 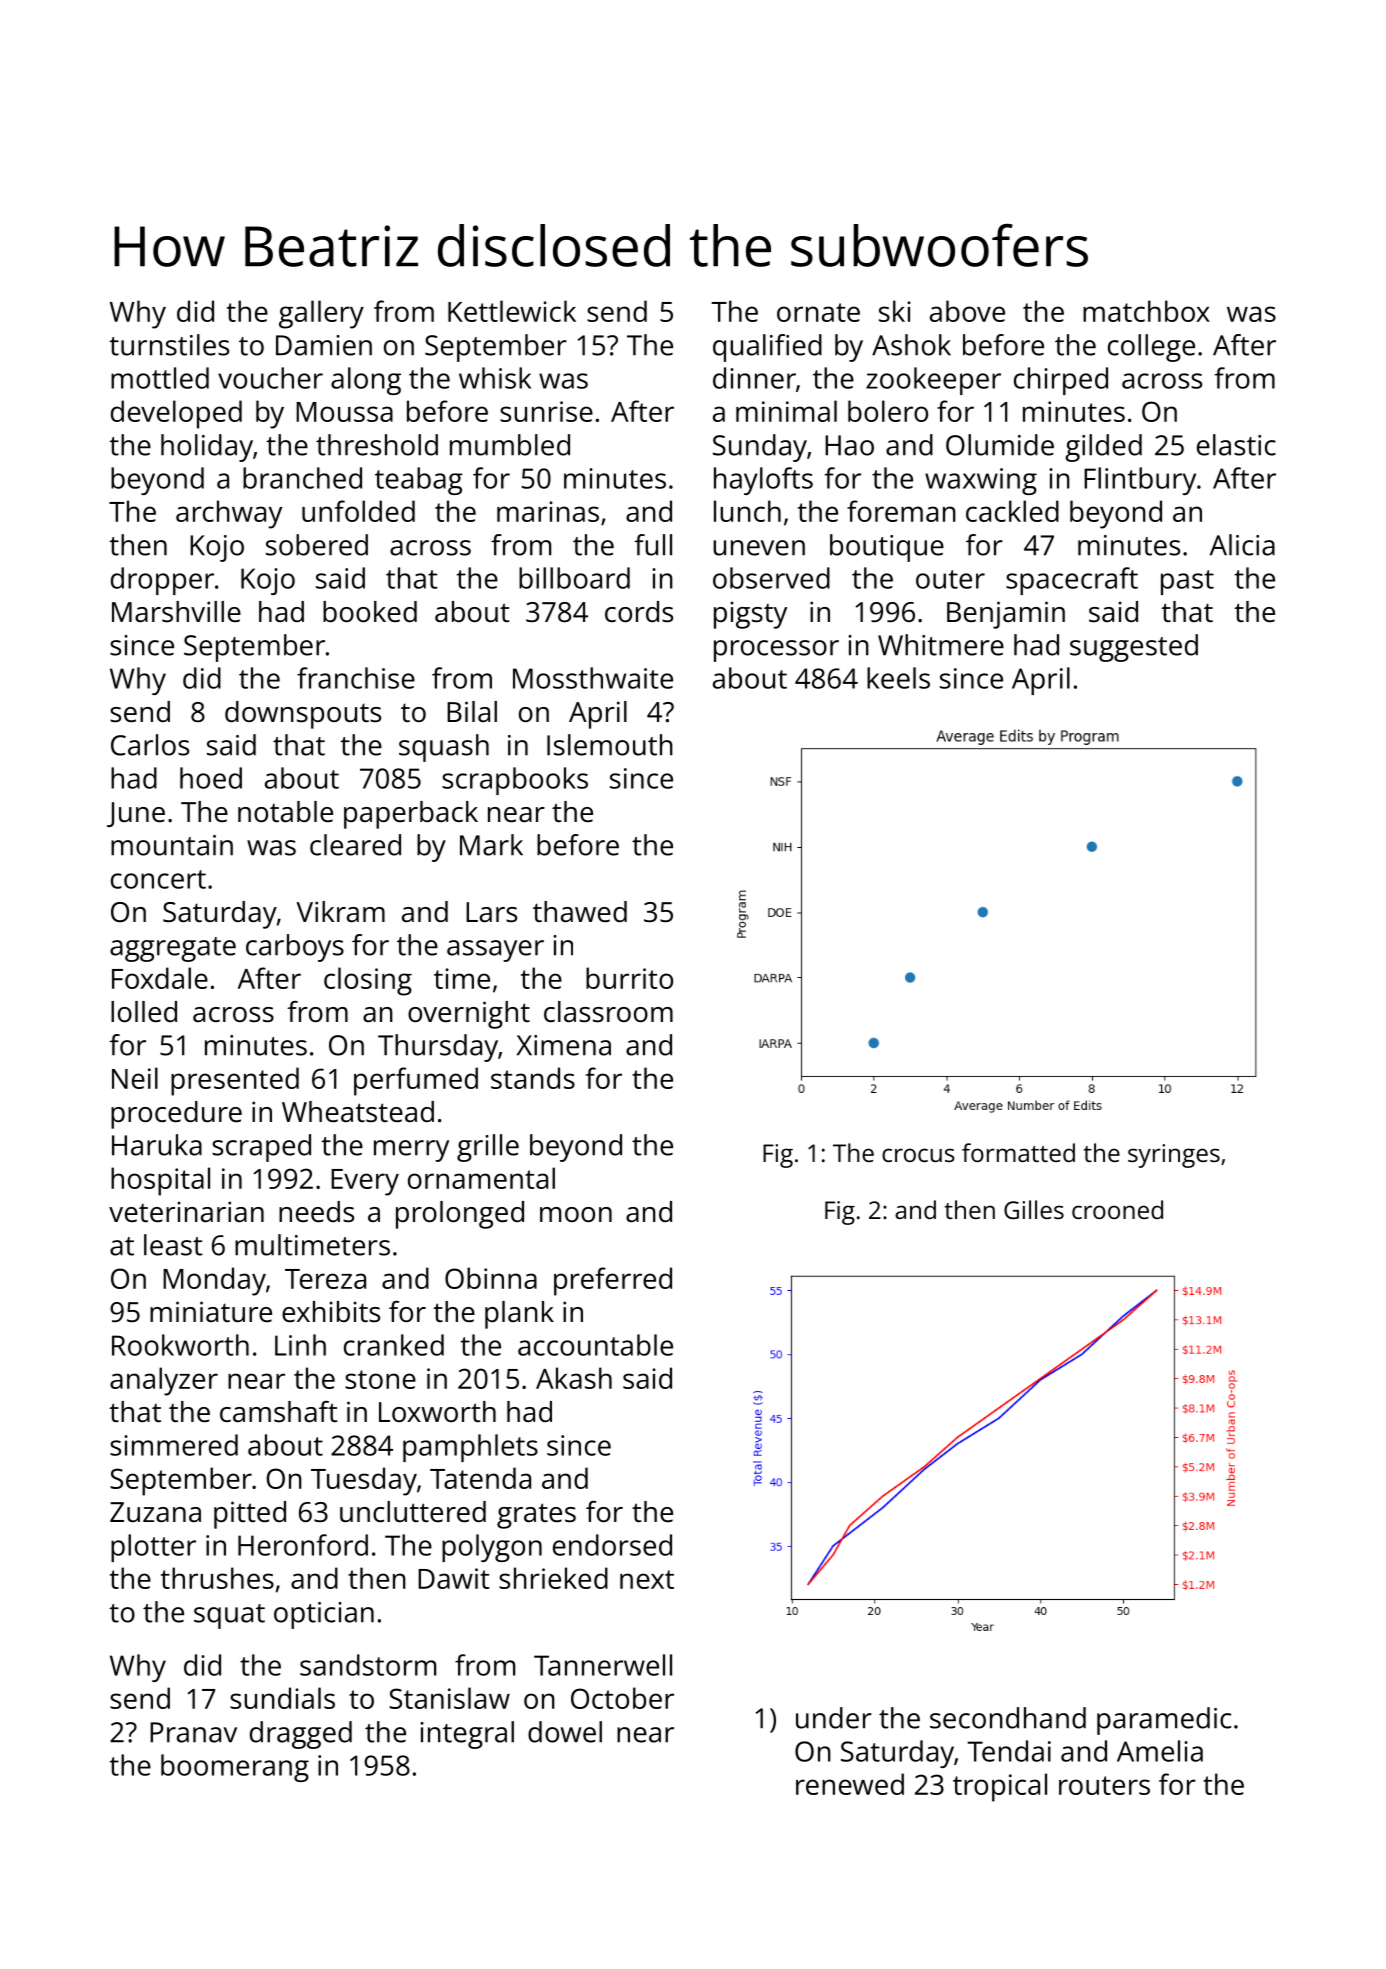 What do you see at coordinates (771, 578) in the screenshot?
I see `observed` at bounding box center [771, 578].
